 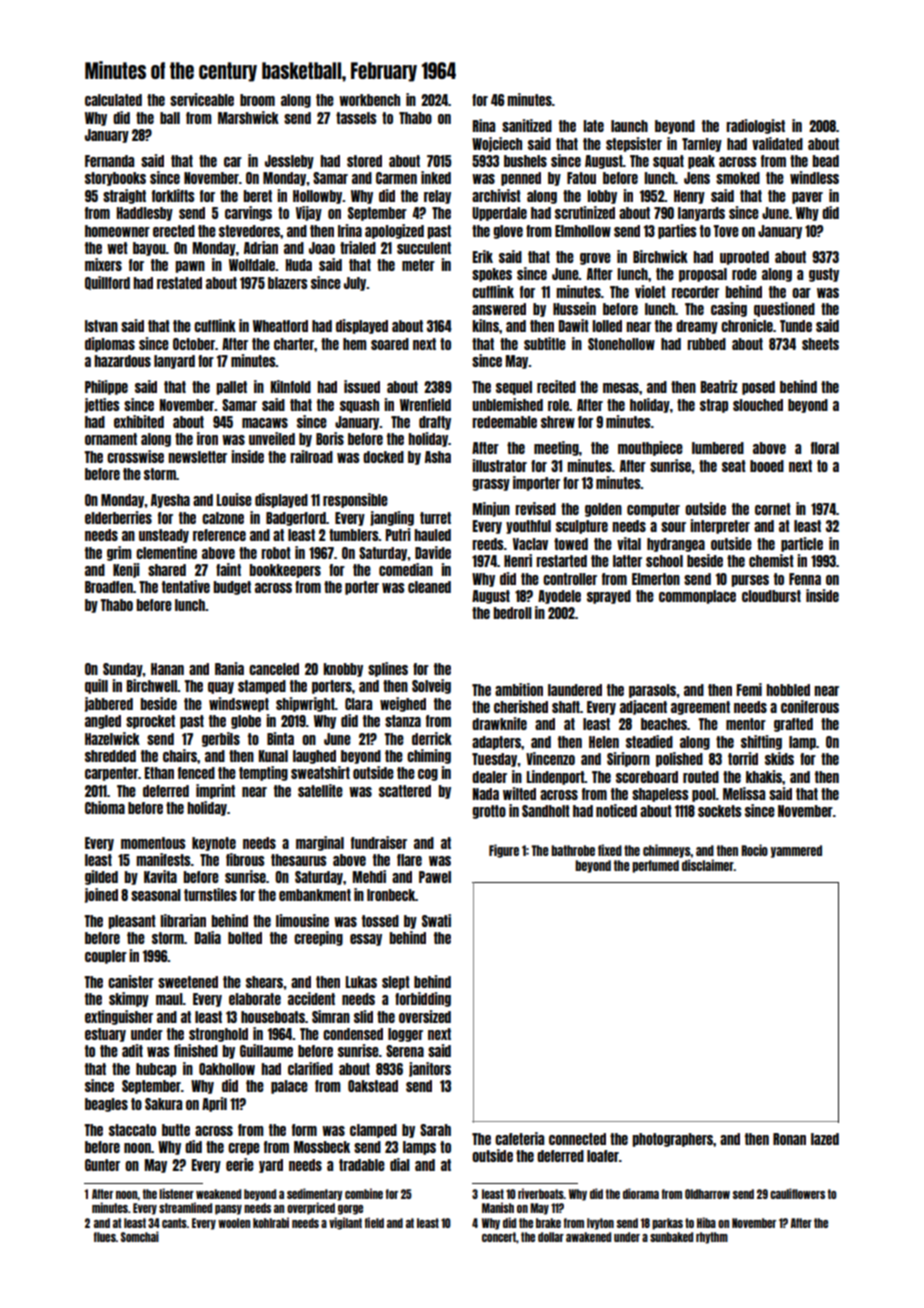 What do you see at coordinates (101, 877) in the image?
I see `gilded` at bounding box center [101, 877].
